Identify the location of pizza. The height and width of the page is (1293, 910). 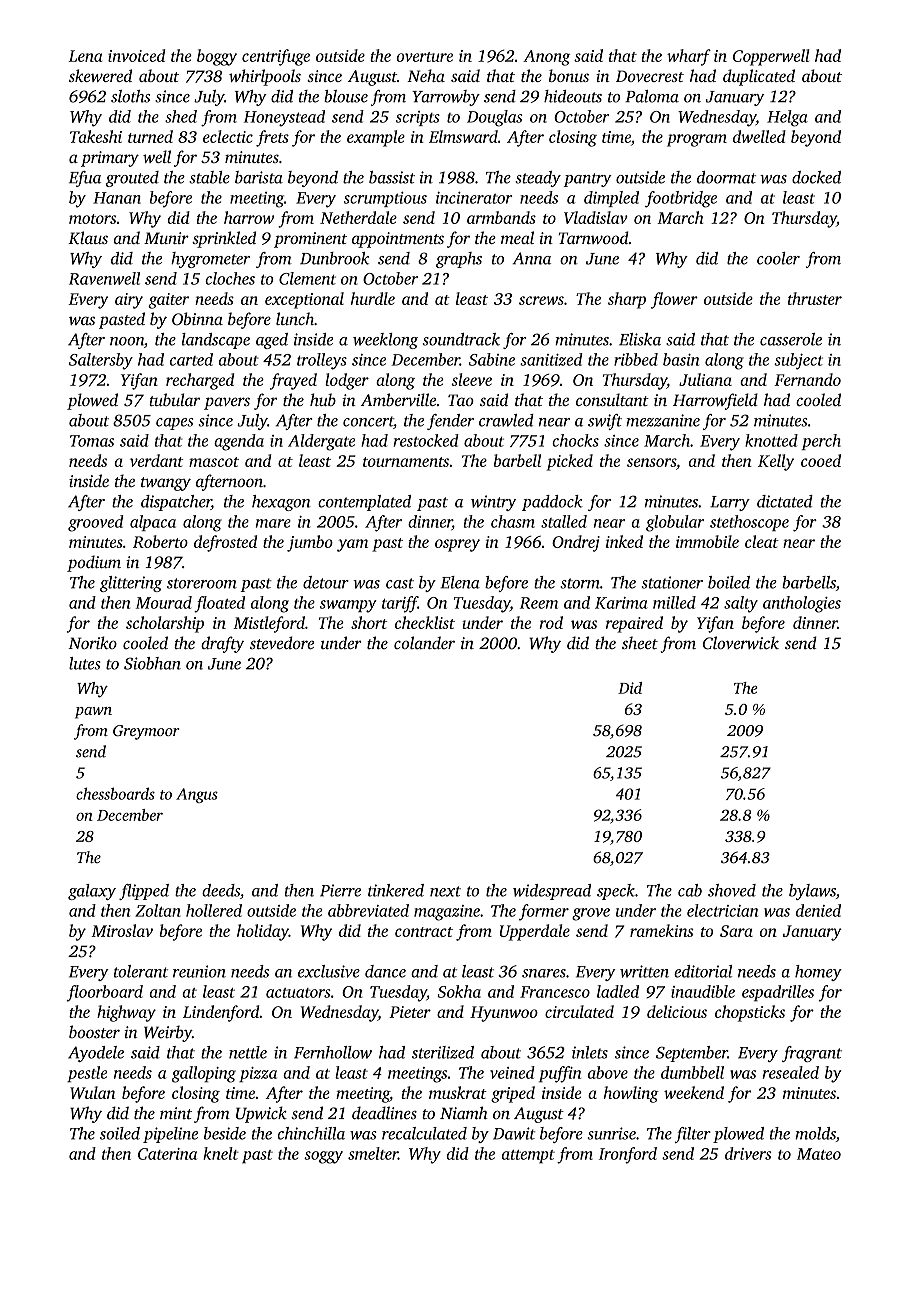
(258, 1074).
